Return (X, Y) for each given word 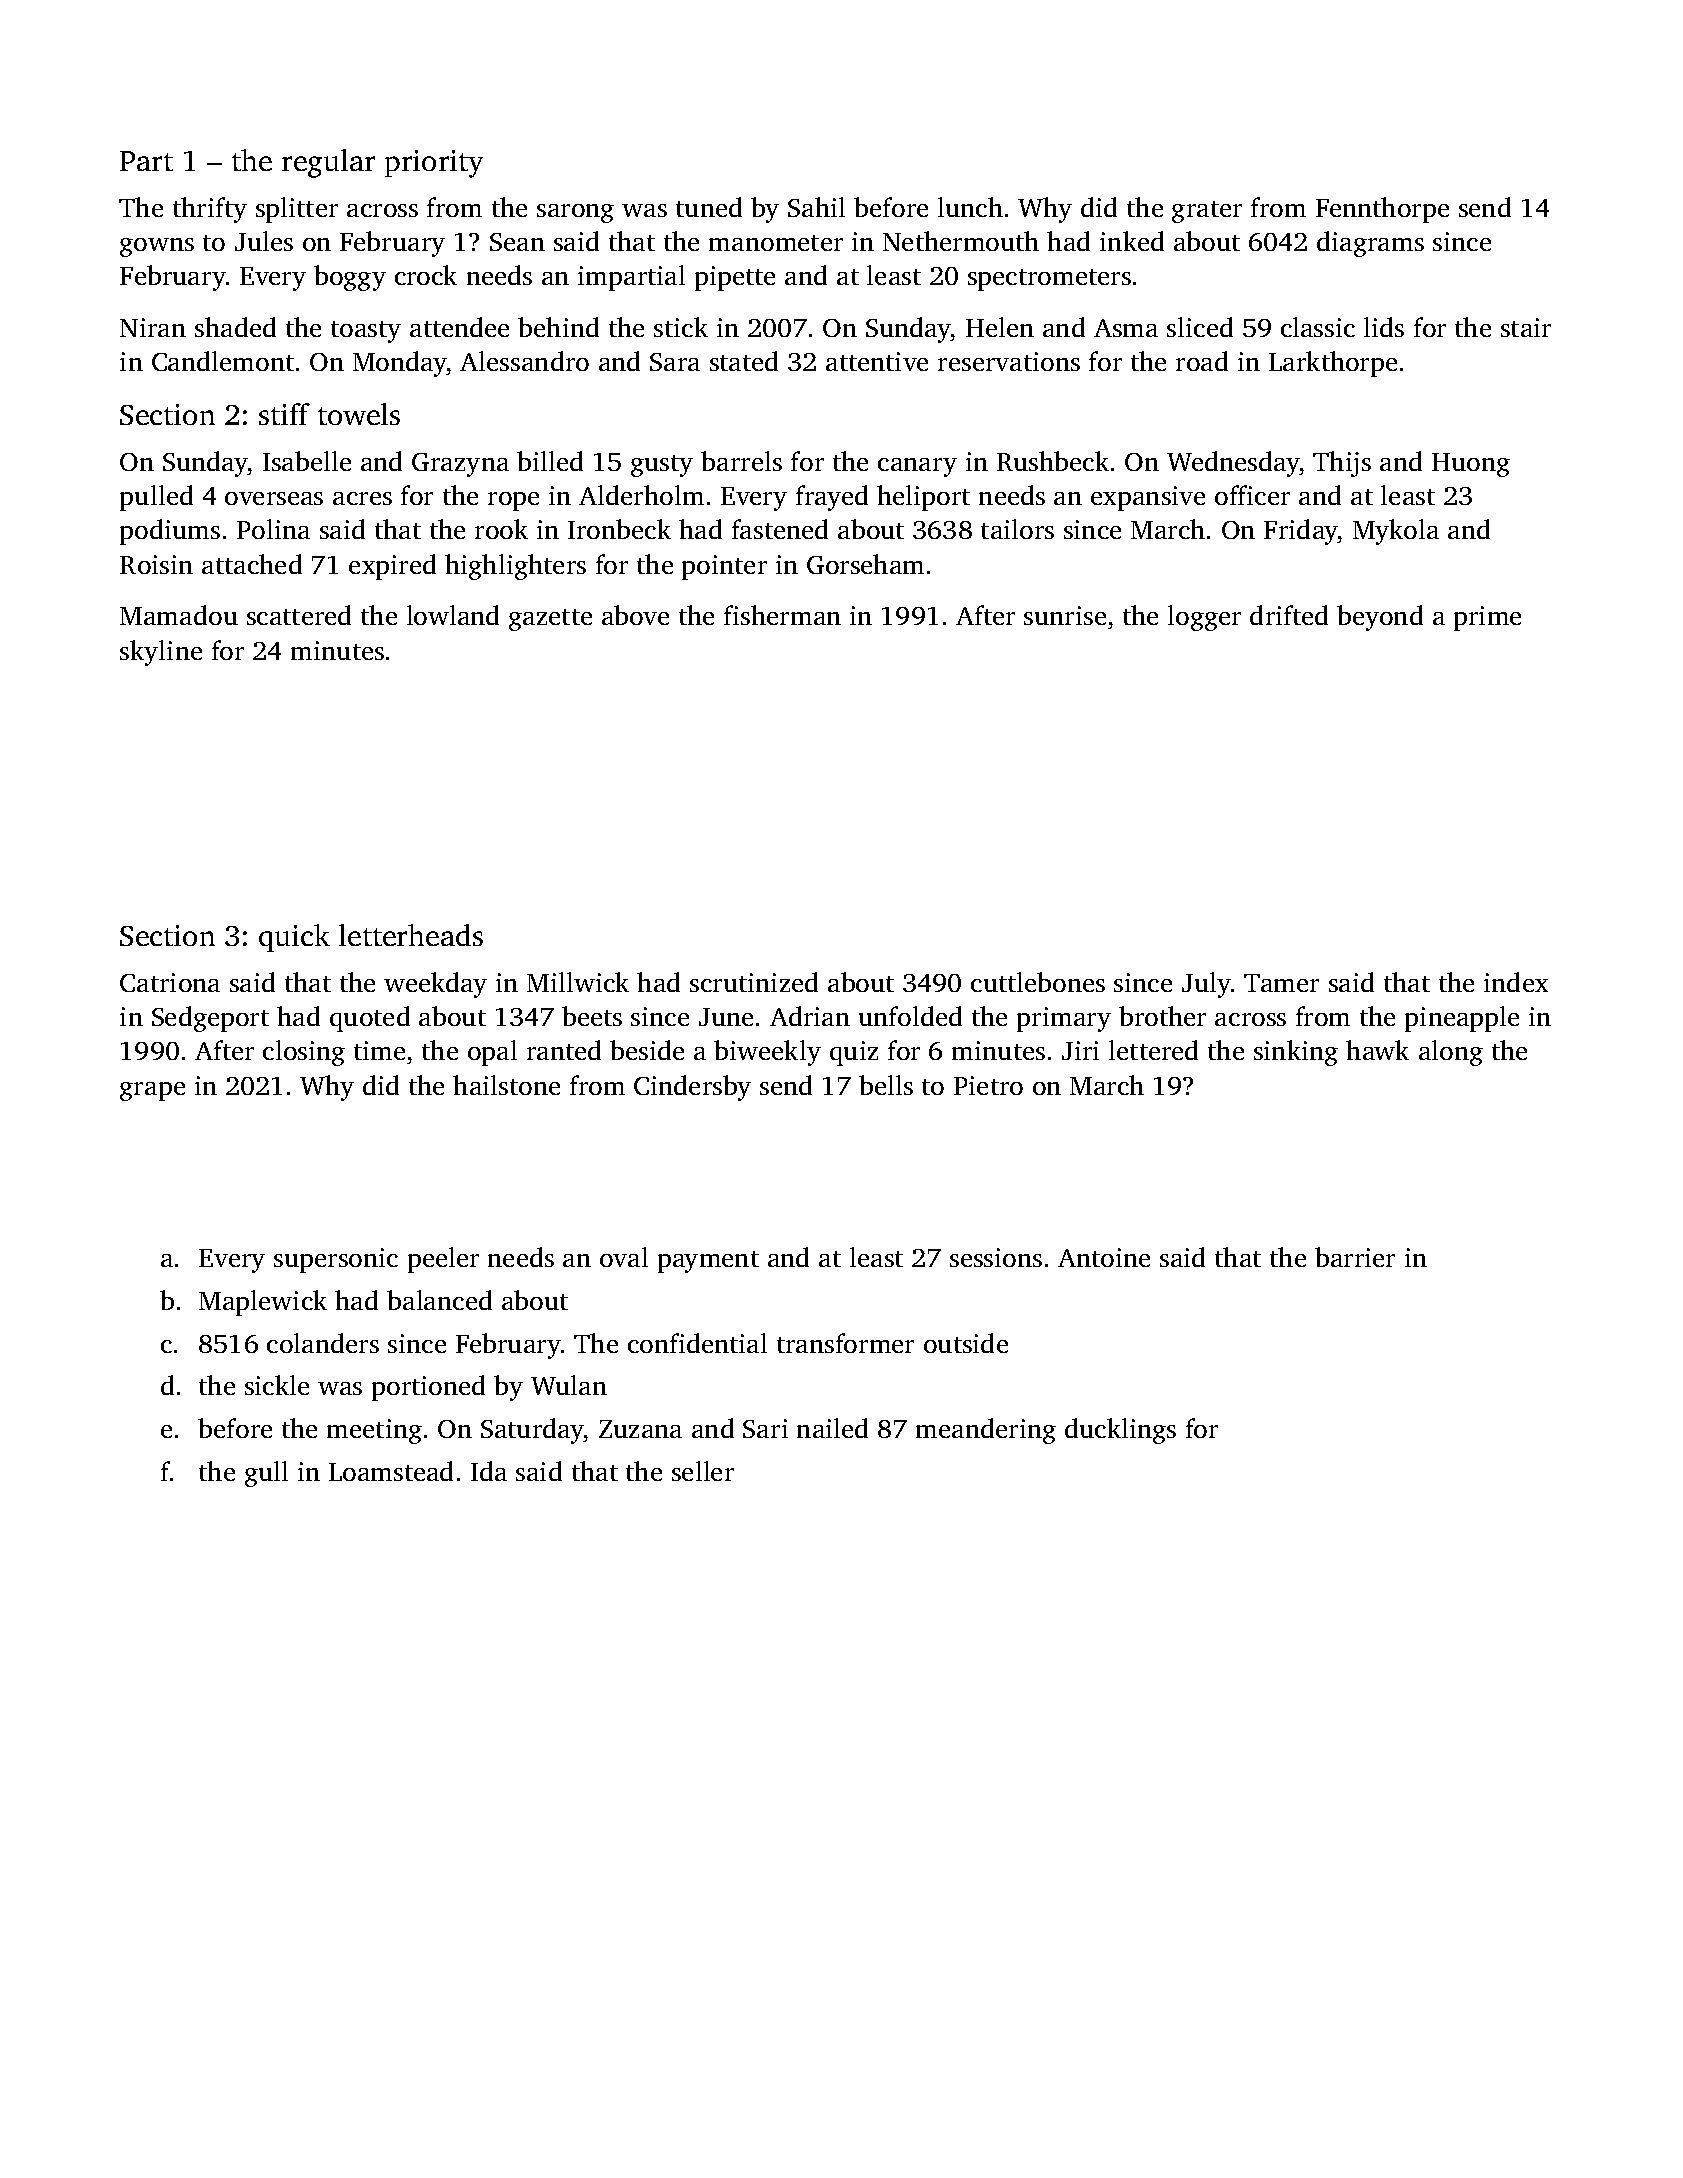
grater (1207, 212)
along (1451, 1053)
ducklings (1120, 1431)
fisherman (782, 615)
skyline (161, 653)
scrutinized (754, 982)
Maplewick (263, 1303)
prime (1487, 618)
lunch (970, 207)
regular (328, 163)
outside (966, 1343)
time (379, 1050)
